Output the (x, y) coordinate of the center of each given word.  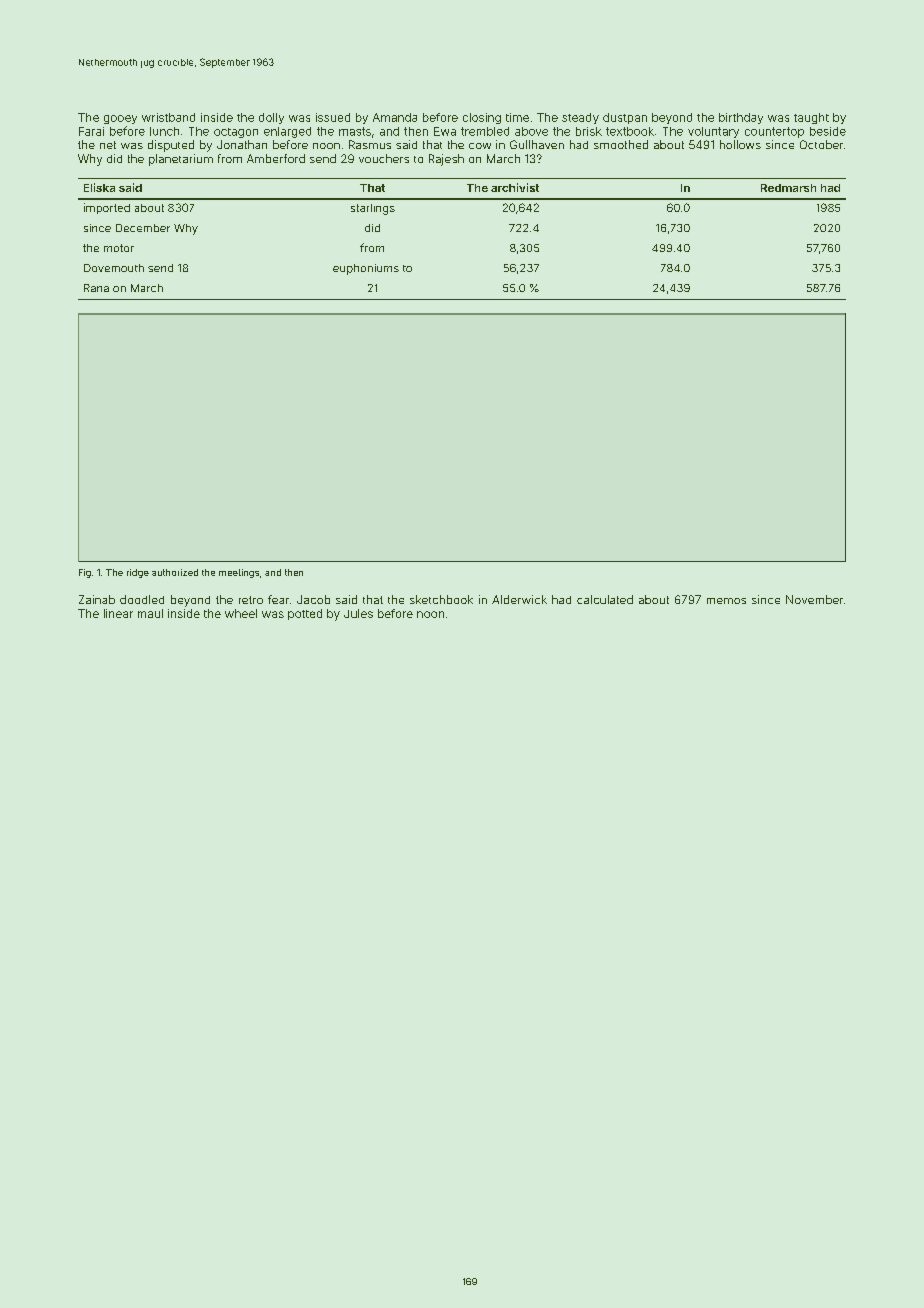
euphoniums (366, 269)
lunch (164, 131)
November (814, 599)
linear (118, 613)
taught (811, 118)
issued (333, 117)
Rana (96, 288)
